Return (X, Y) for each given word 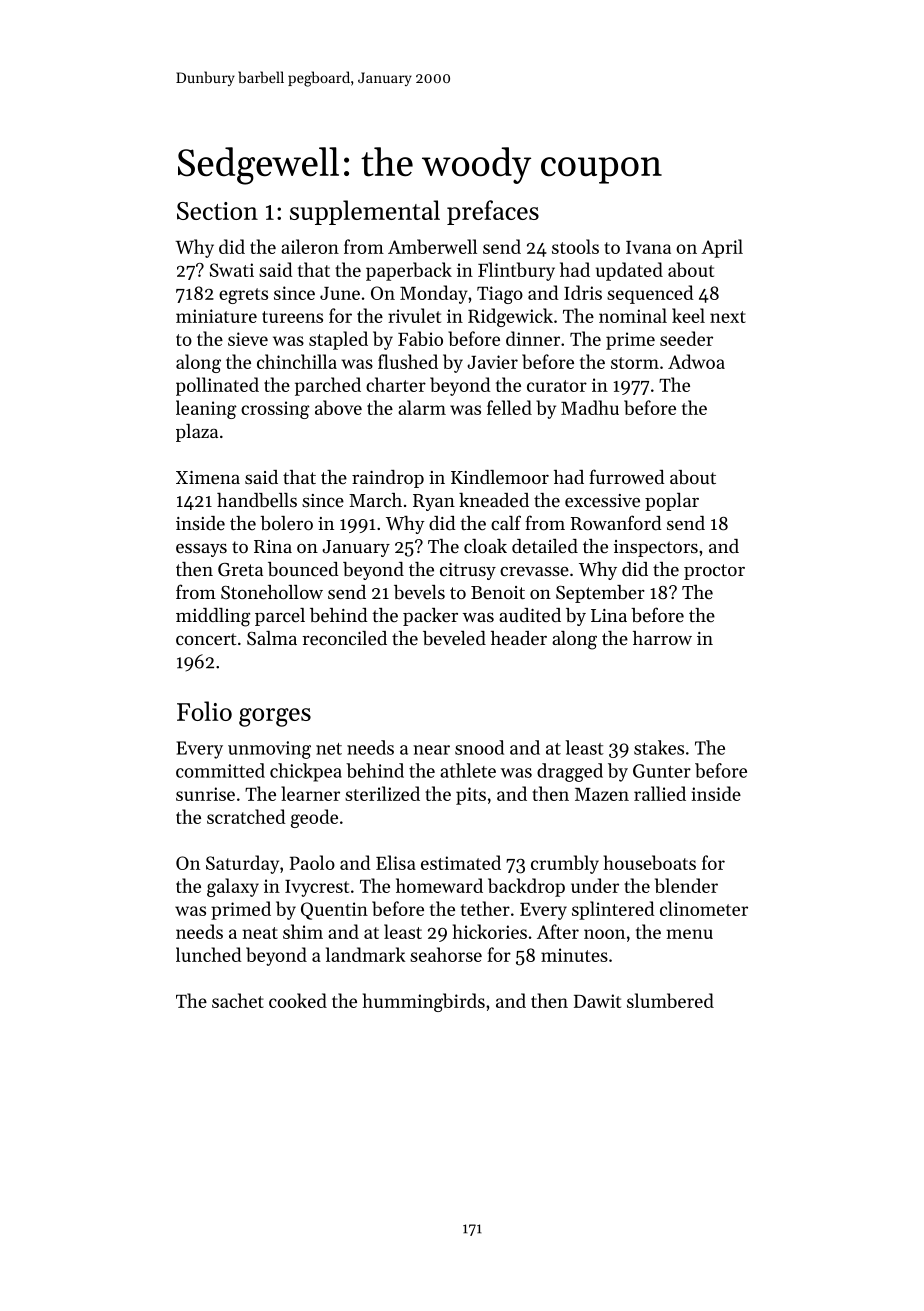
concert (206, 639)
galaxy (233, 887)
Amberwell (432, 246)
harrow (662, 638)
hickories (490, 931)
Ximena (208, 477)
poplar (672, 502)
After (558, 931)
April (722, 248)
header (519, 638)
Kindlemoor (500, 477)
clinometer (704, 908)
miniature (216, 316)
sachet (238, 1000)
